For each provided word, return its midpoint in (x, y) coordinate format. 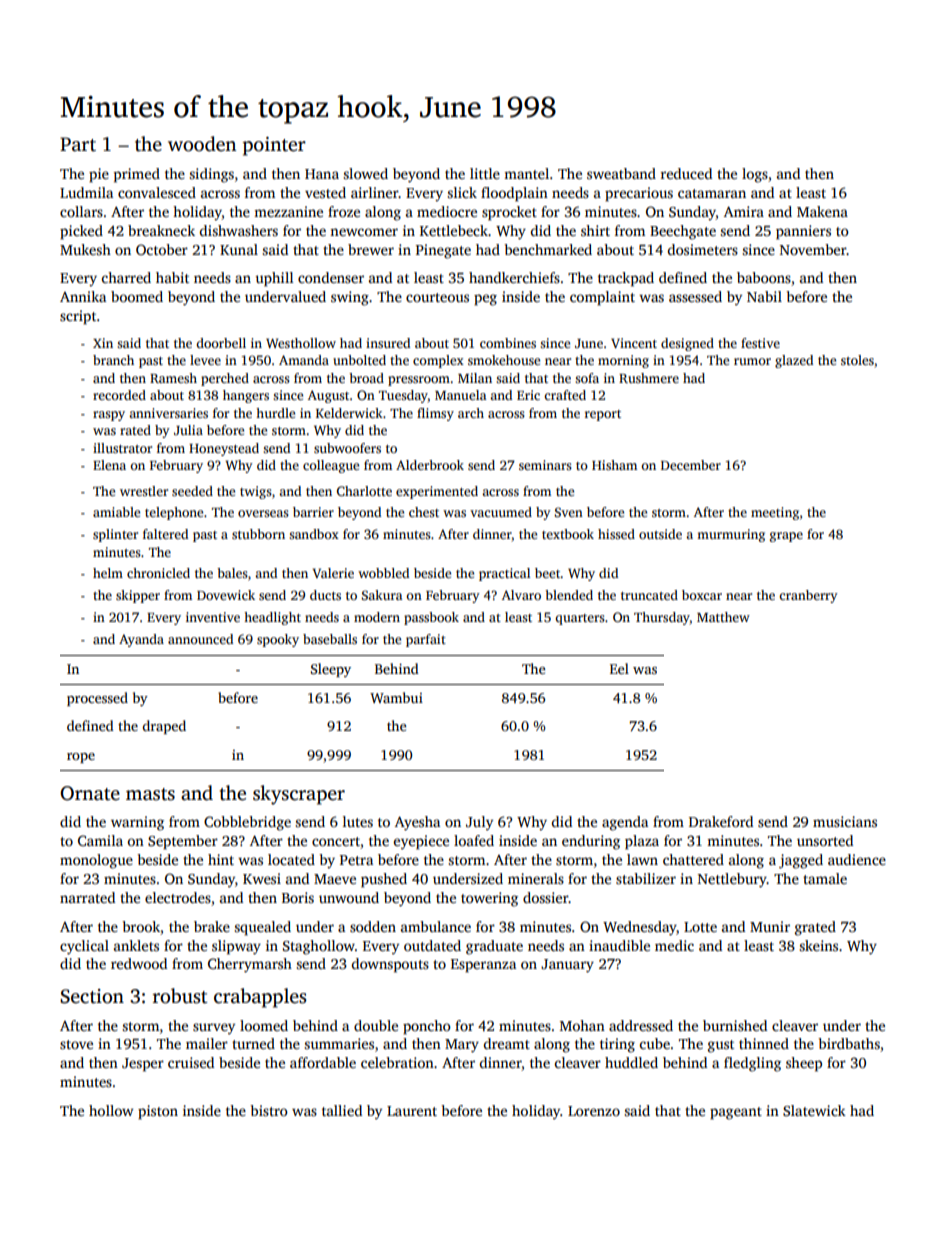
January (567, 966)
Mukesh (85, 249)
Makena (822, 211)
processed (97, 699)
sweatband (621, 173)
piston (158, 1112)
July (479, 823)
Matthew (723, 617)
